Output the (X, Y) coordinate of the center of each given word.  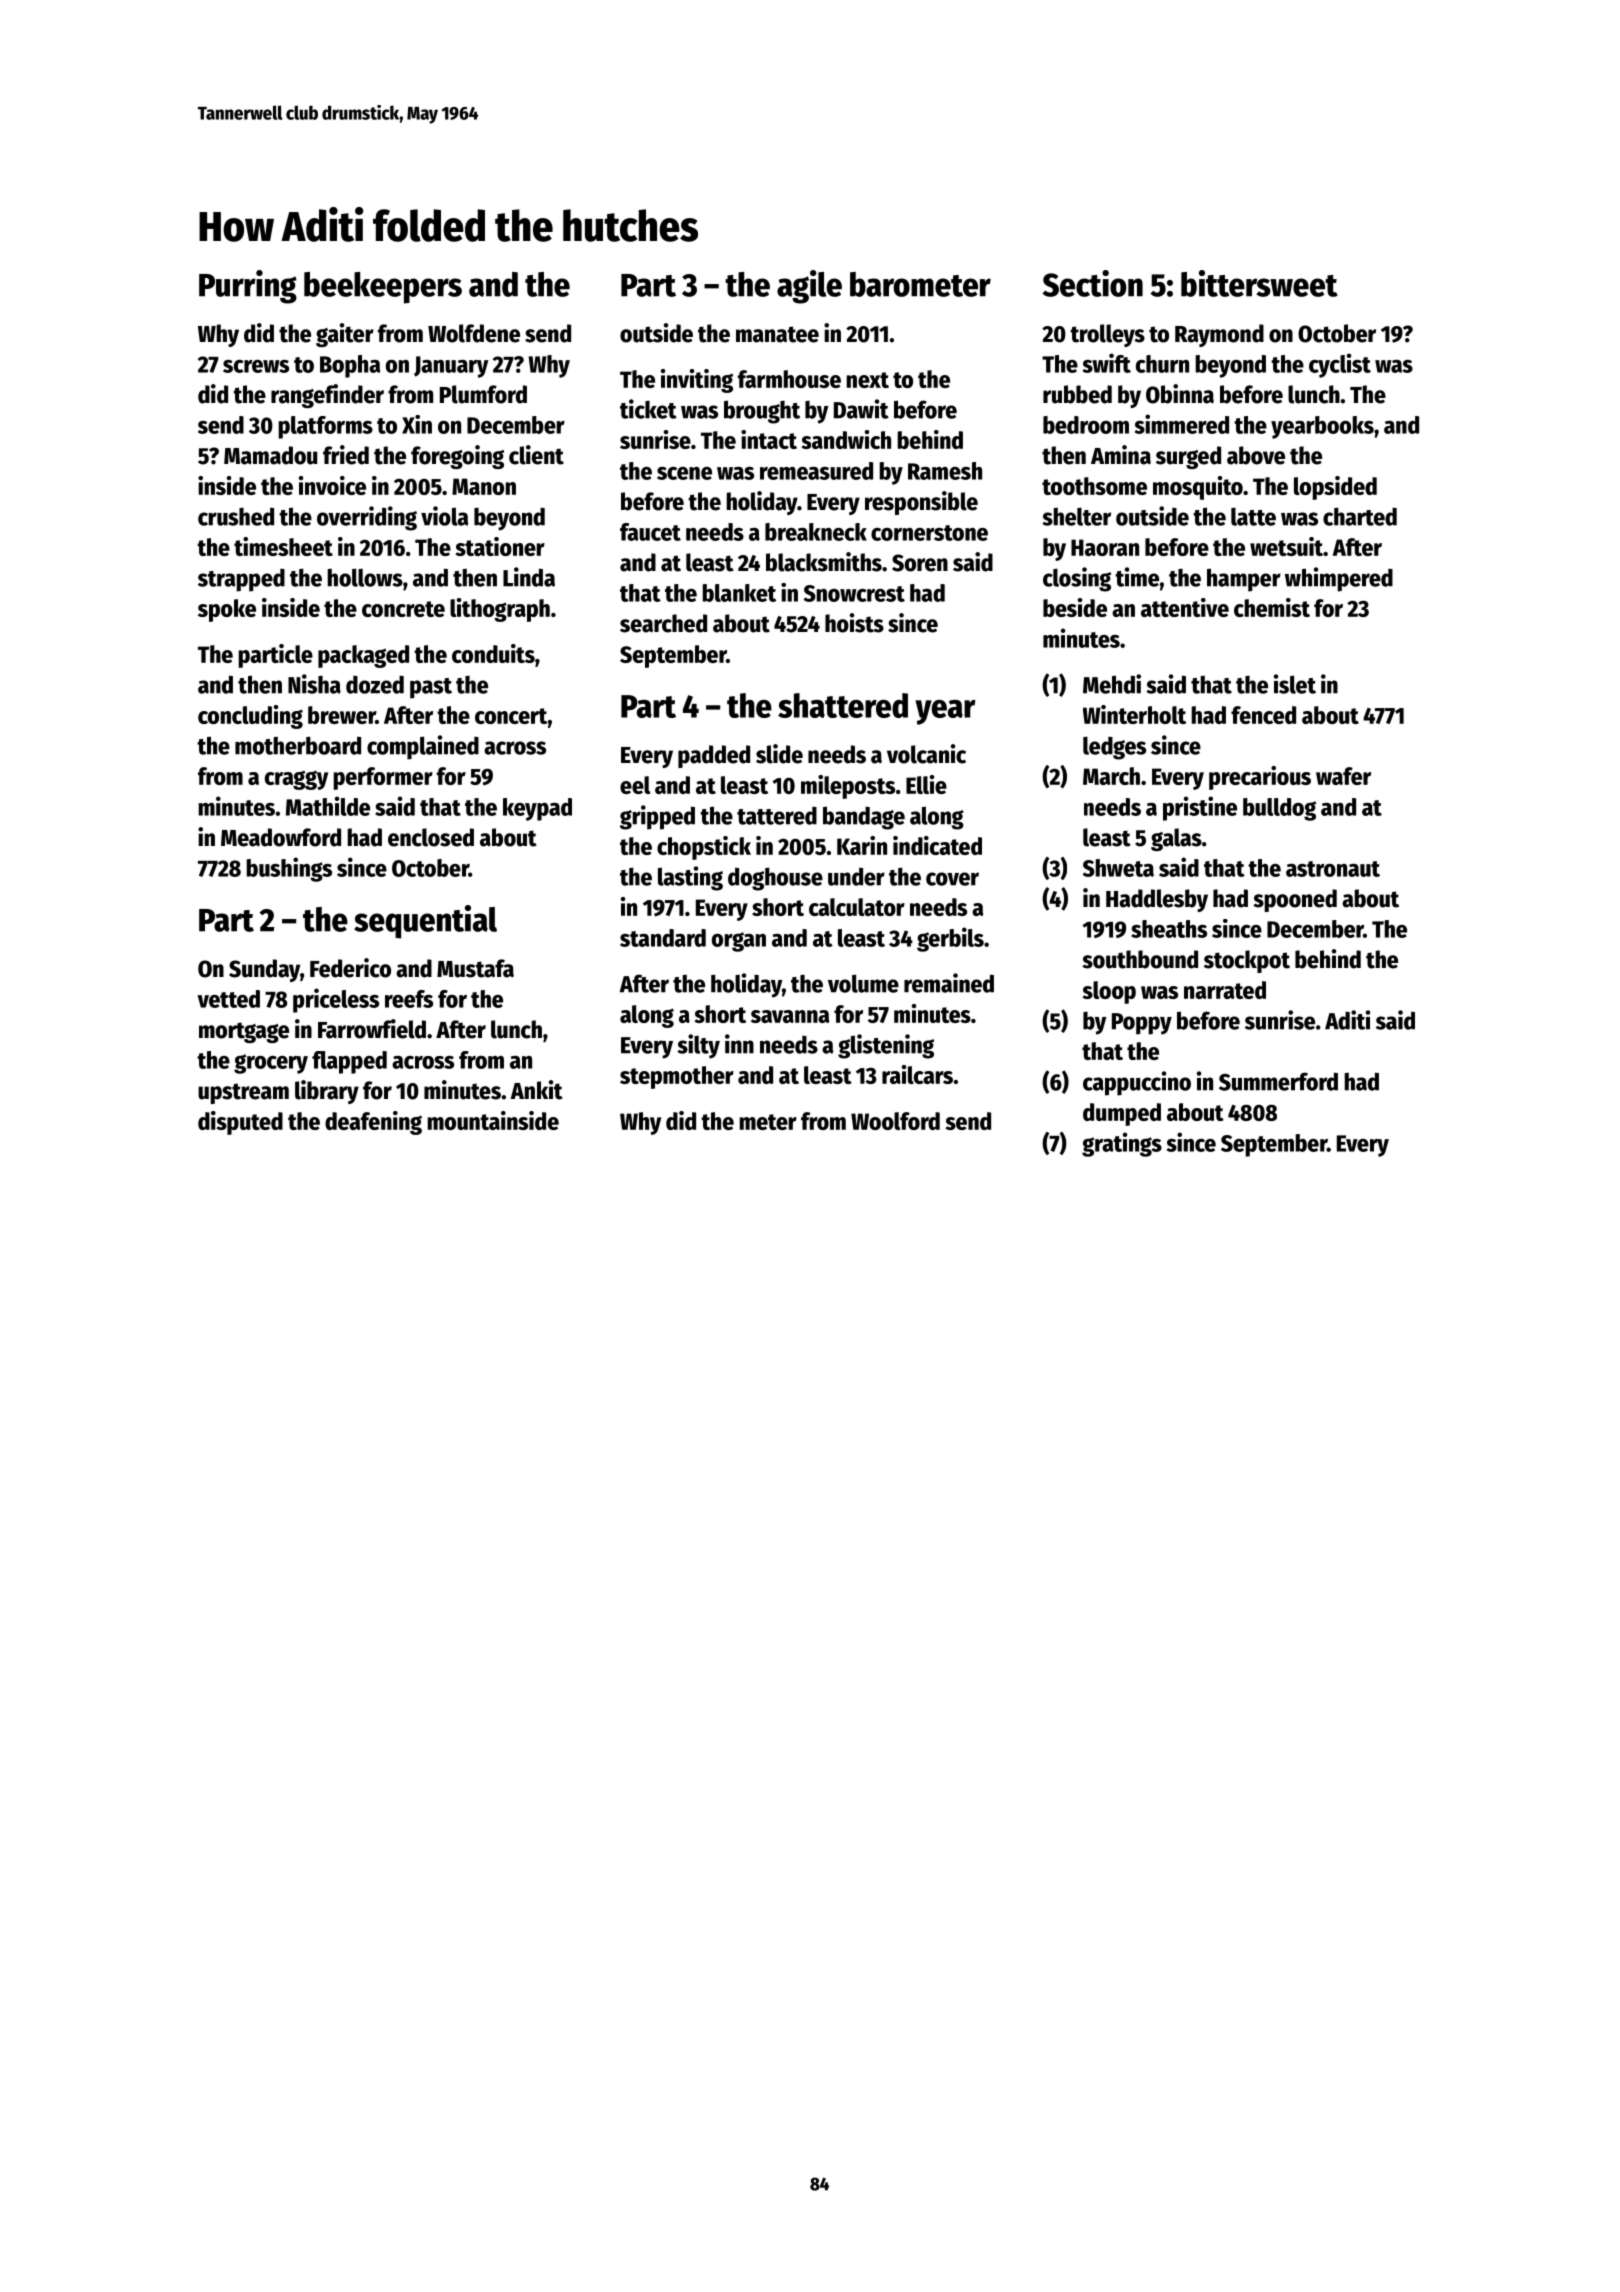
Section (1093, 283)
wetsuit (1286, 546)
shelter (1076, 516)
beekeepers (383, 288)
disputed (240, 1123)
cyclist (1340, 365)
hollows (365, 577)
